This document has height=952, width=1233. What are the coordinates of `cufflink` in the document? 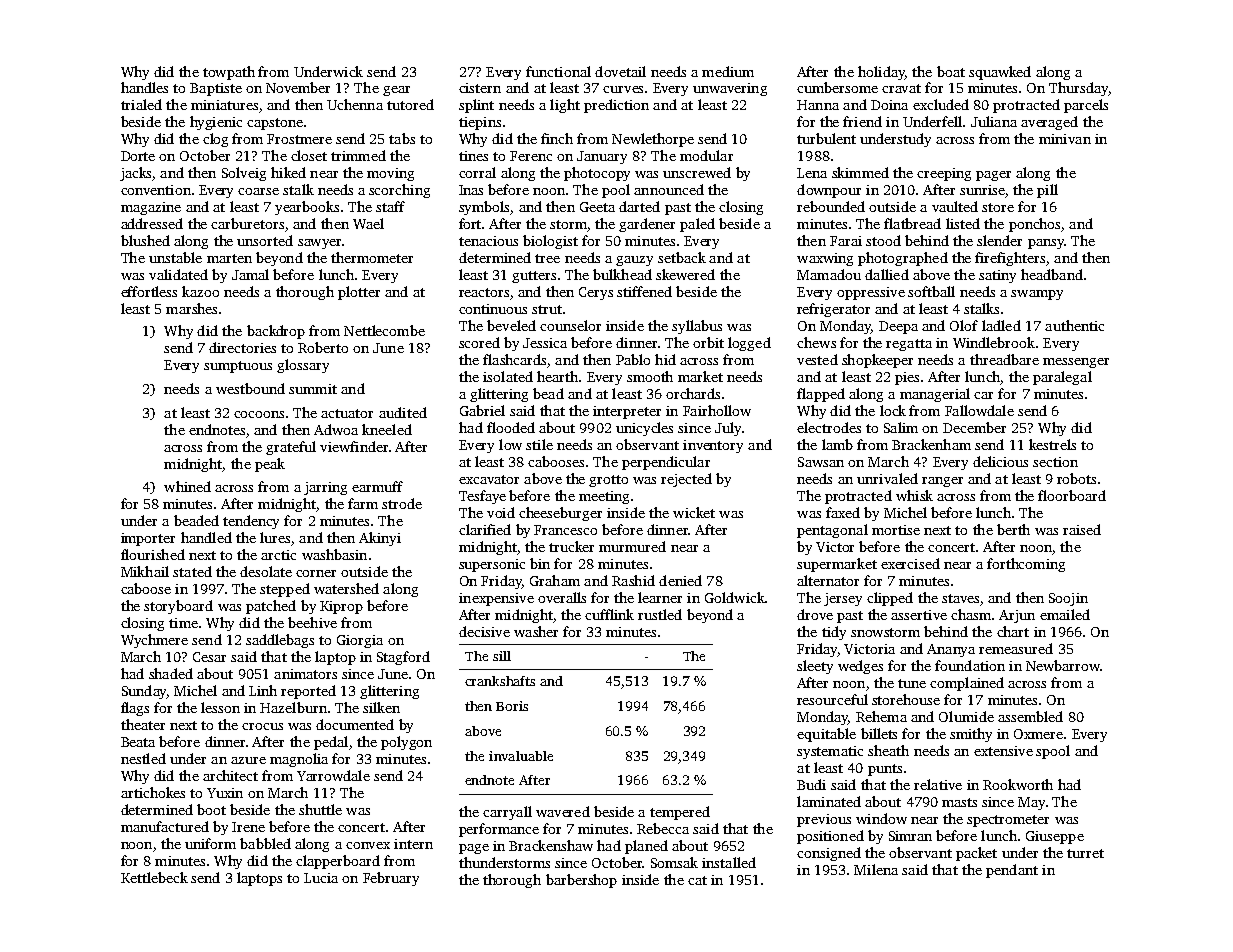 It's located at (609, 614).
